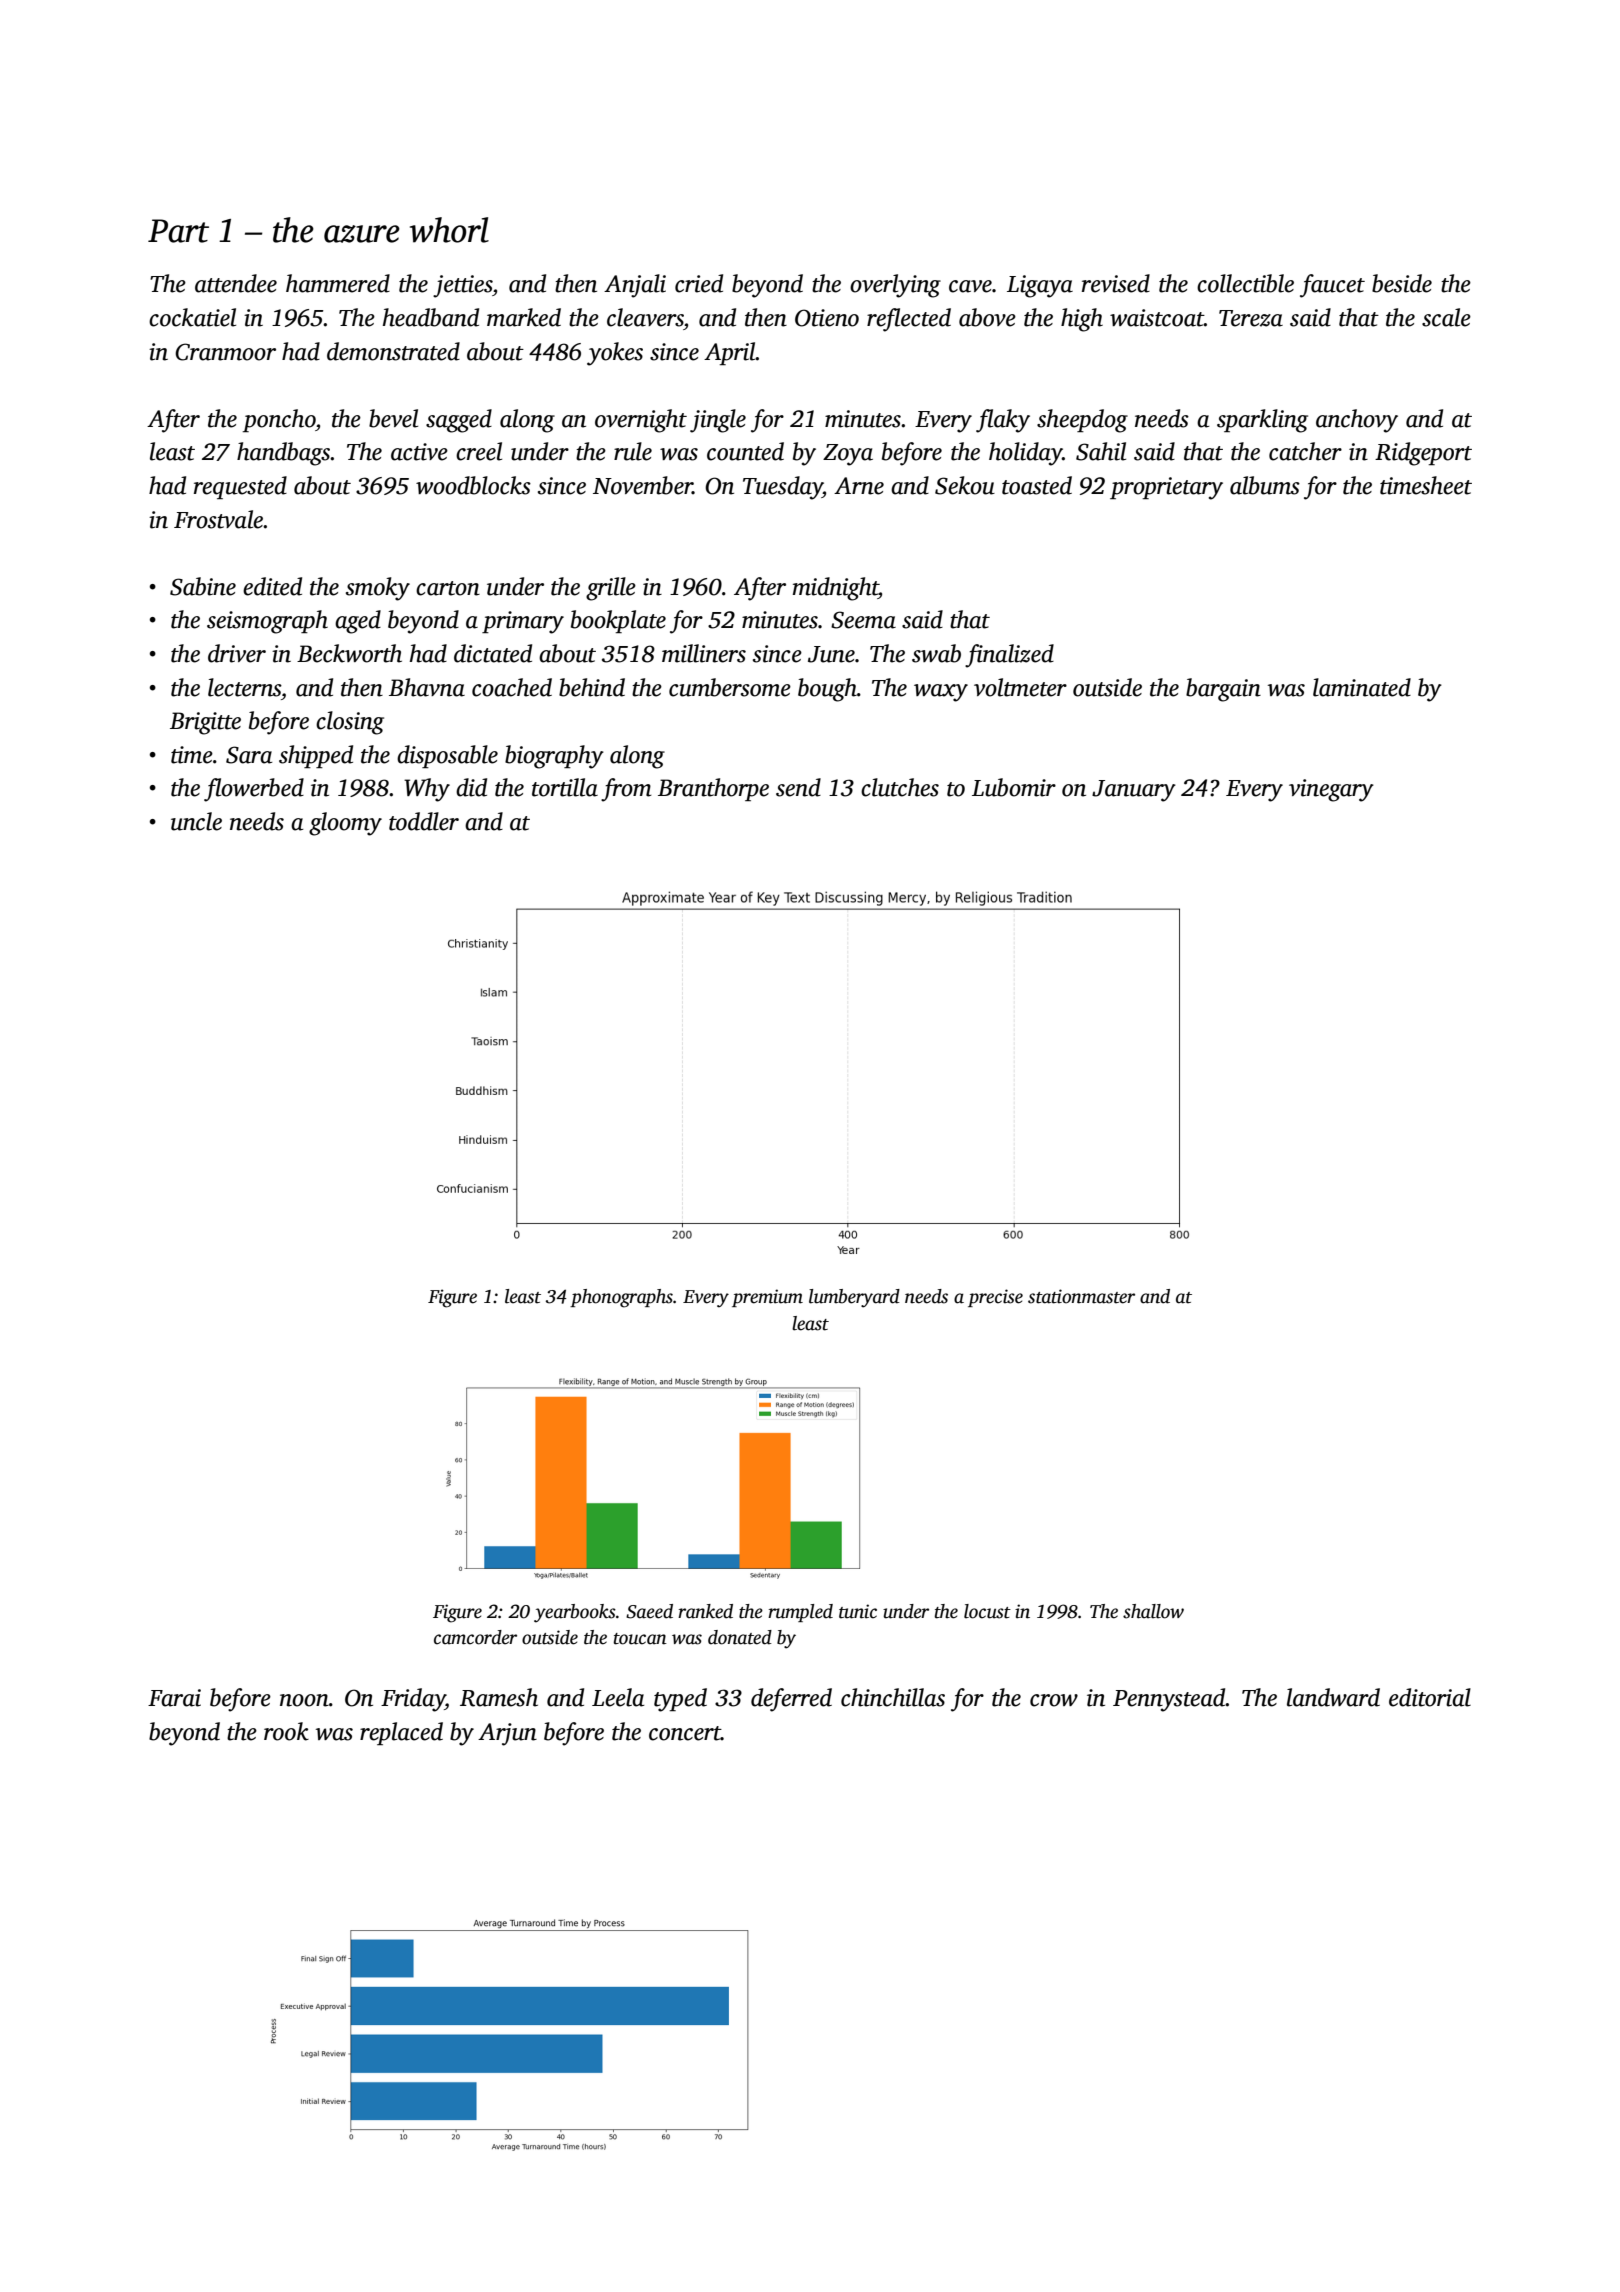  What do you see at coordinates (286, 1731) in the screenshot?
I see `rook` at bounding box center [286, 1731].
